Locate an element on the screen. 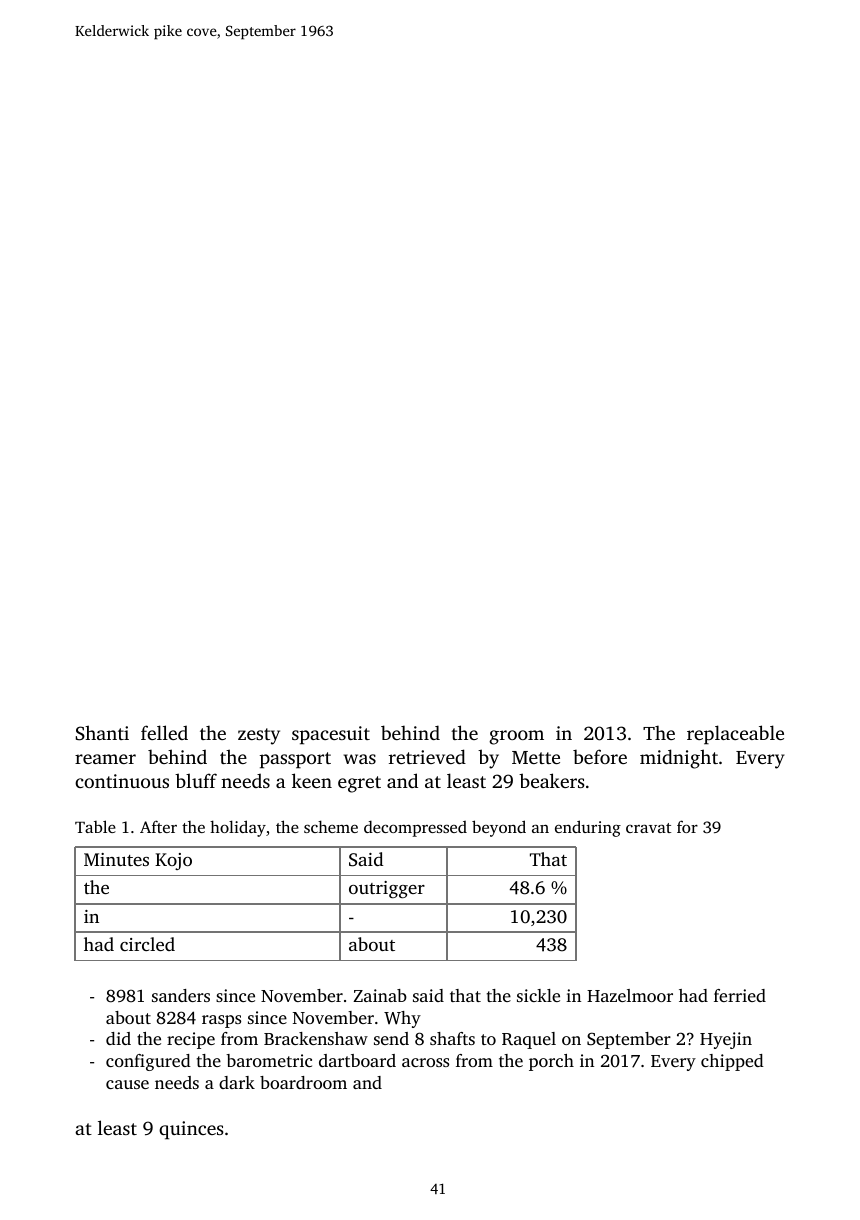 This screenshot has height=1220, width=860. outrigger is located at coordinates (387, 889).
